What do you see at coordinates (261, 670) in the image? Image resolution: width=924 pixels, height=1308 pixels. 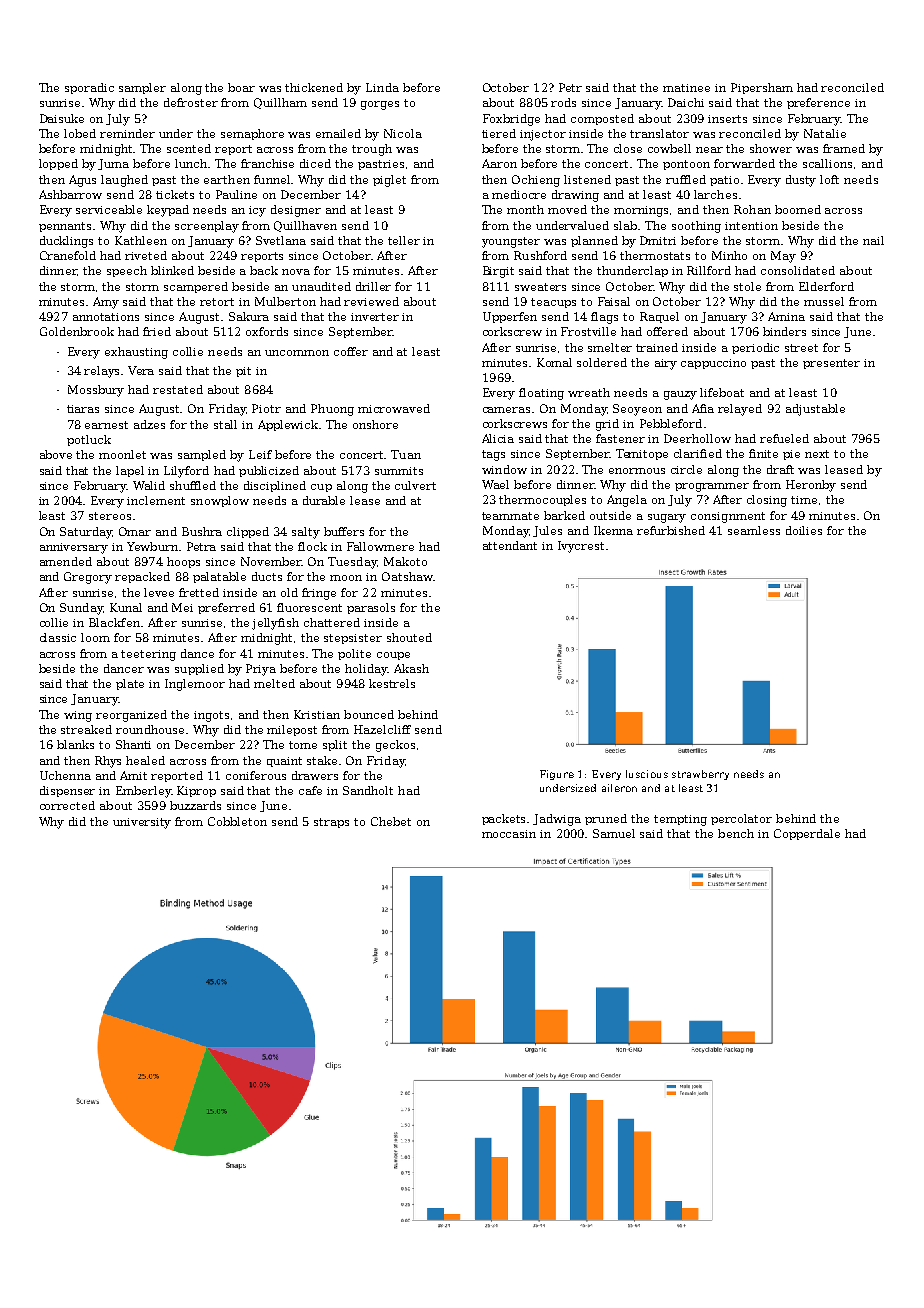 I see `Priya` at bounding box center [261, 670].
